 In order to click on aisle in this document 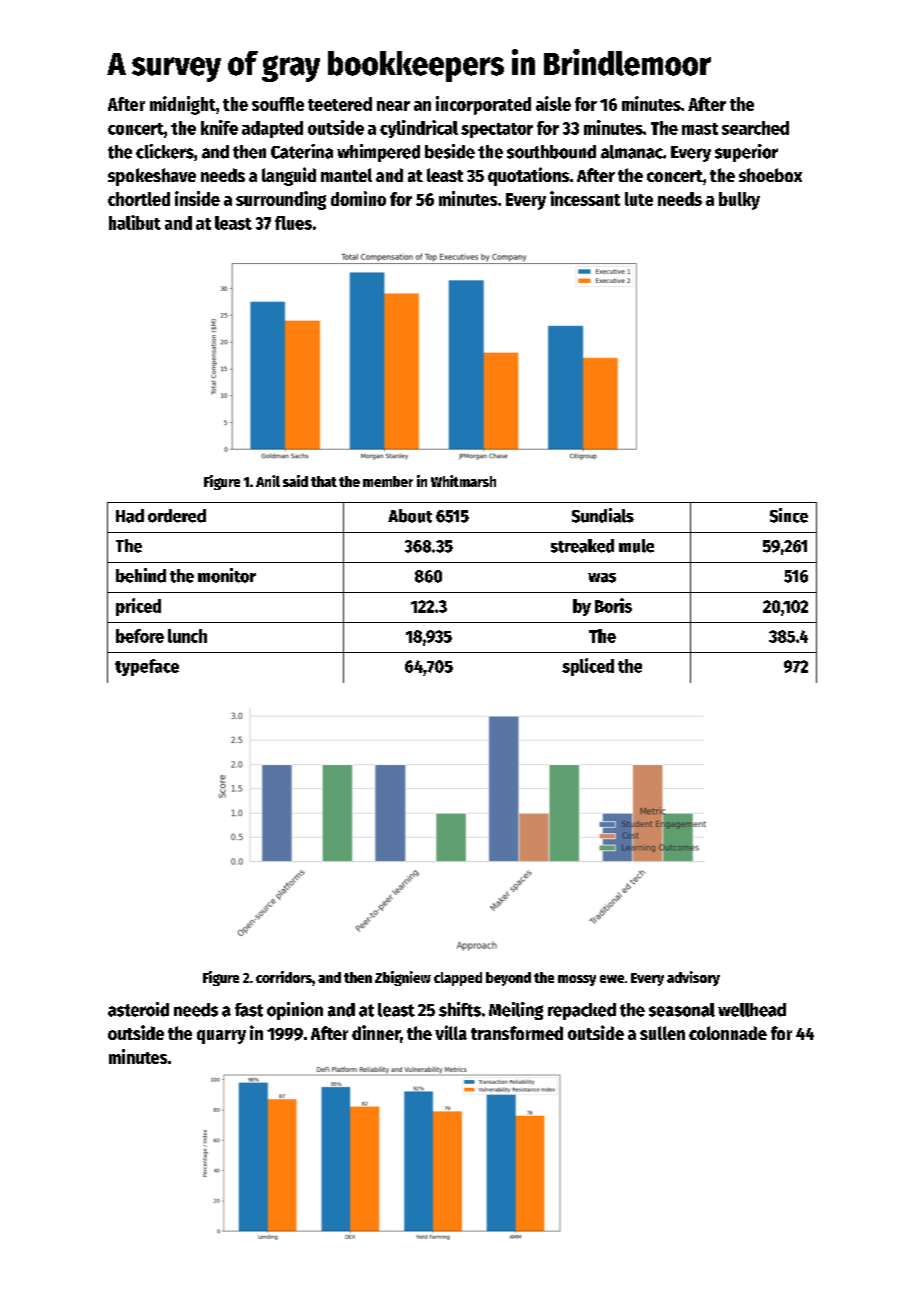, I will do `click(553, 103)`.
